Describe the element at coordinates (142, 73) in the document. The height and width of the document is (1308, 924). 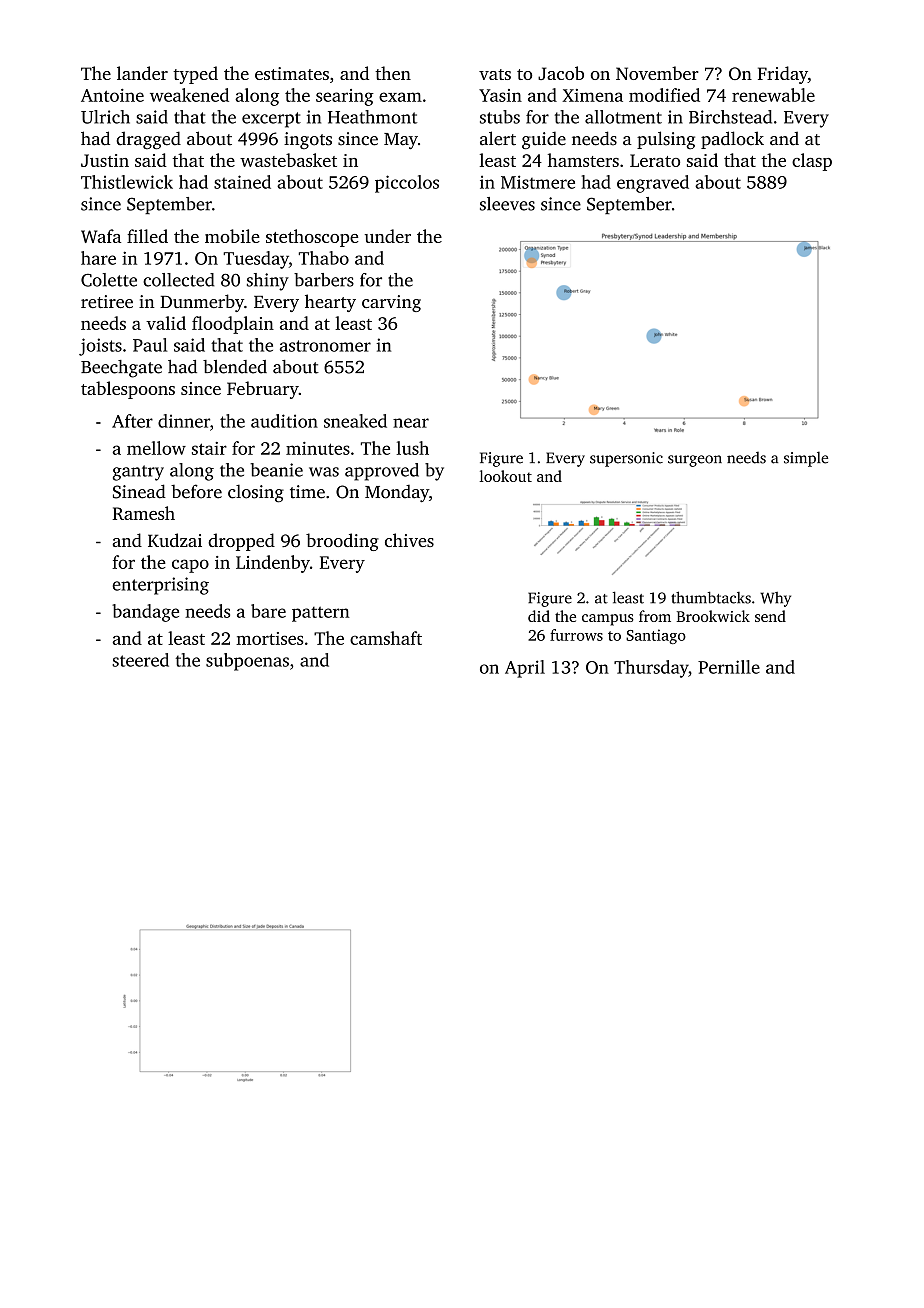
I see `lander` at that location.
